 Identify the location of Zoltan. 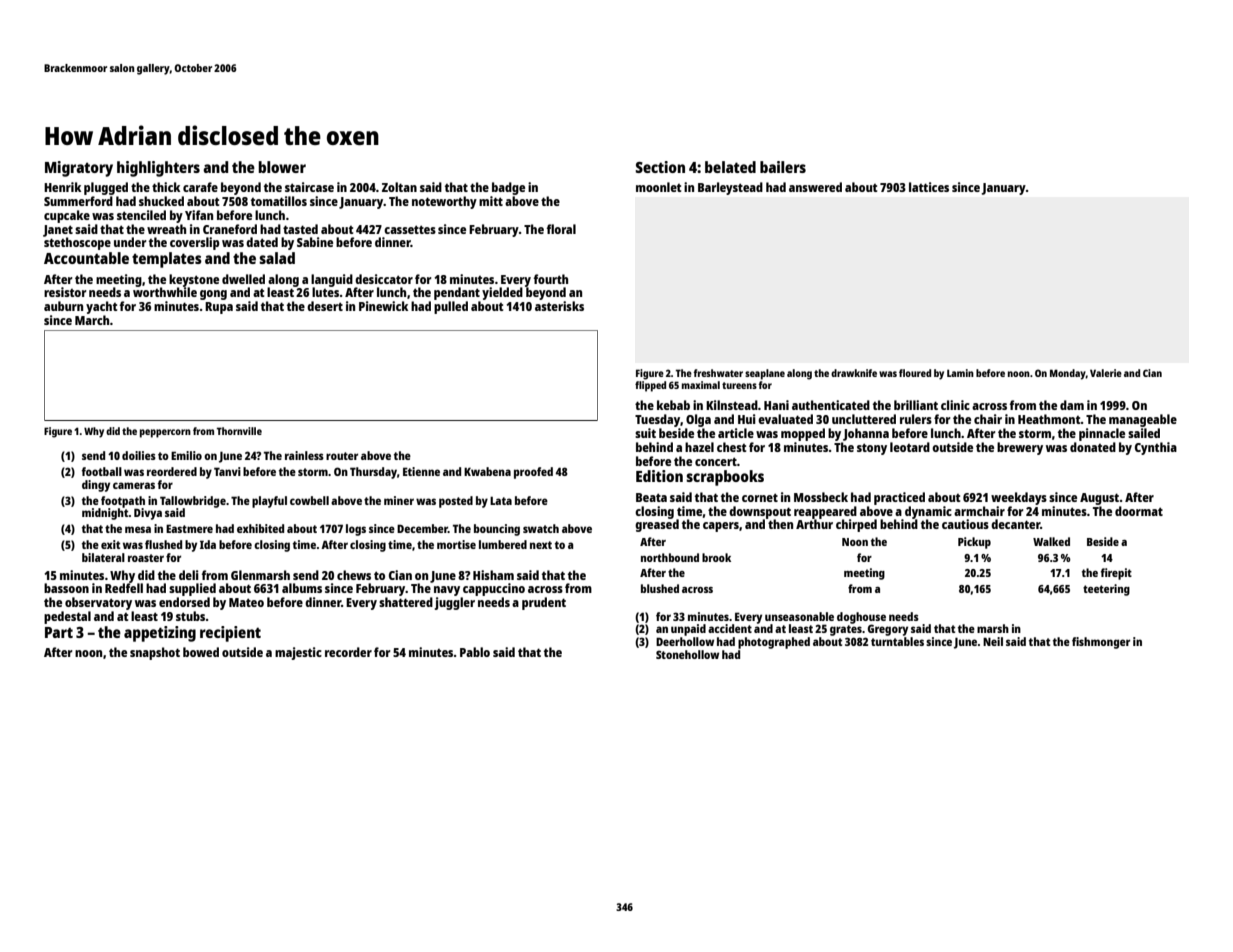
(399, 187).
